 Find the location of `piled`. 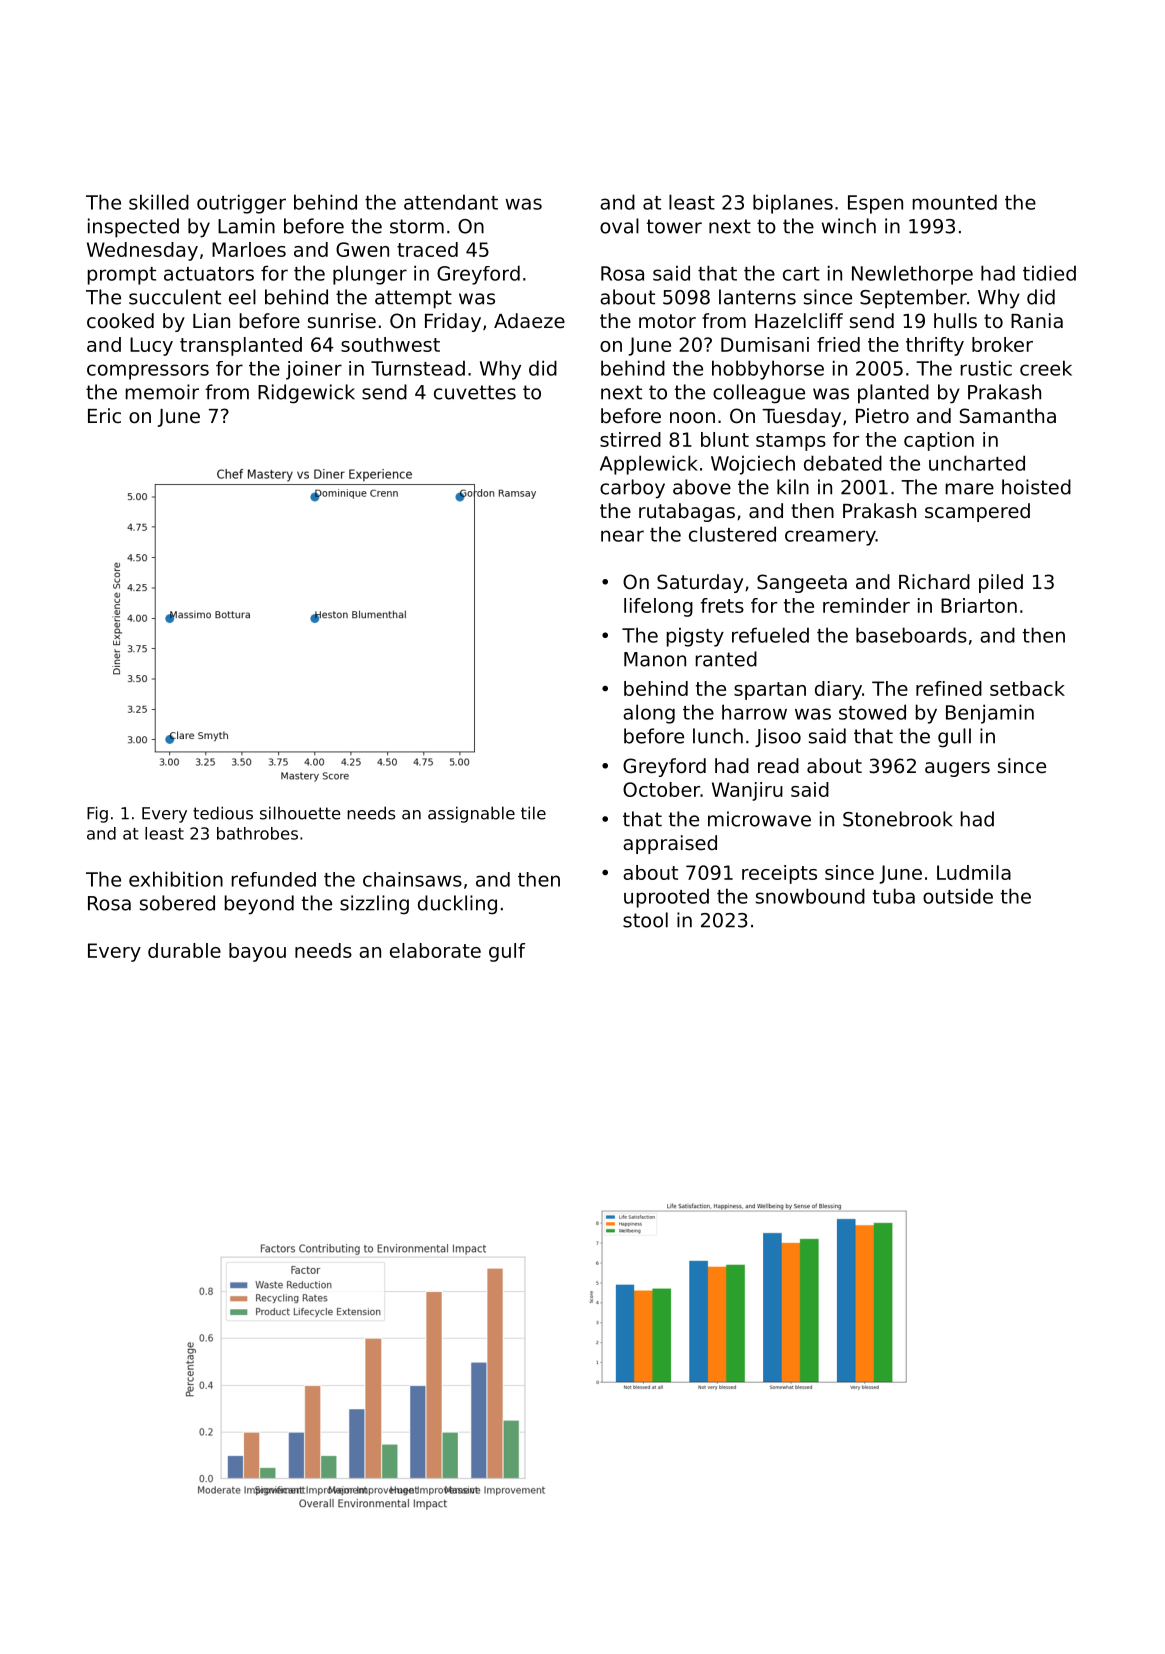

piled is located at coordinates (1001, 583).
